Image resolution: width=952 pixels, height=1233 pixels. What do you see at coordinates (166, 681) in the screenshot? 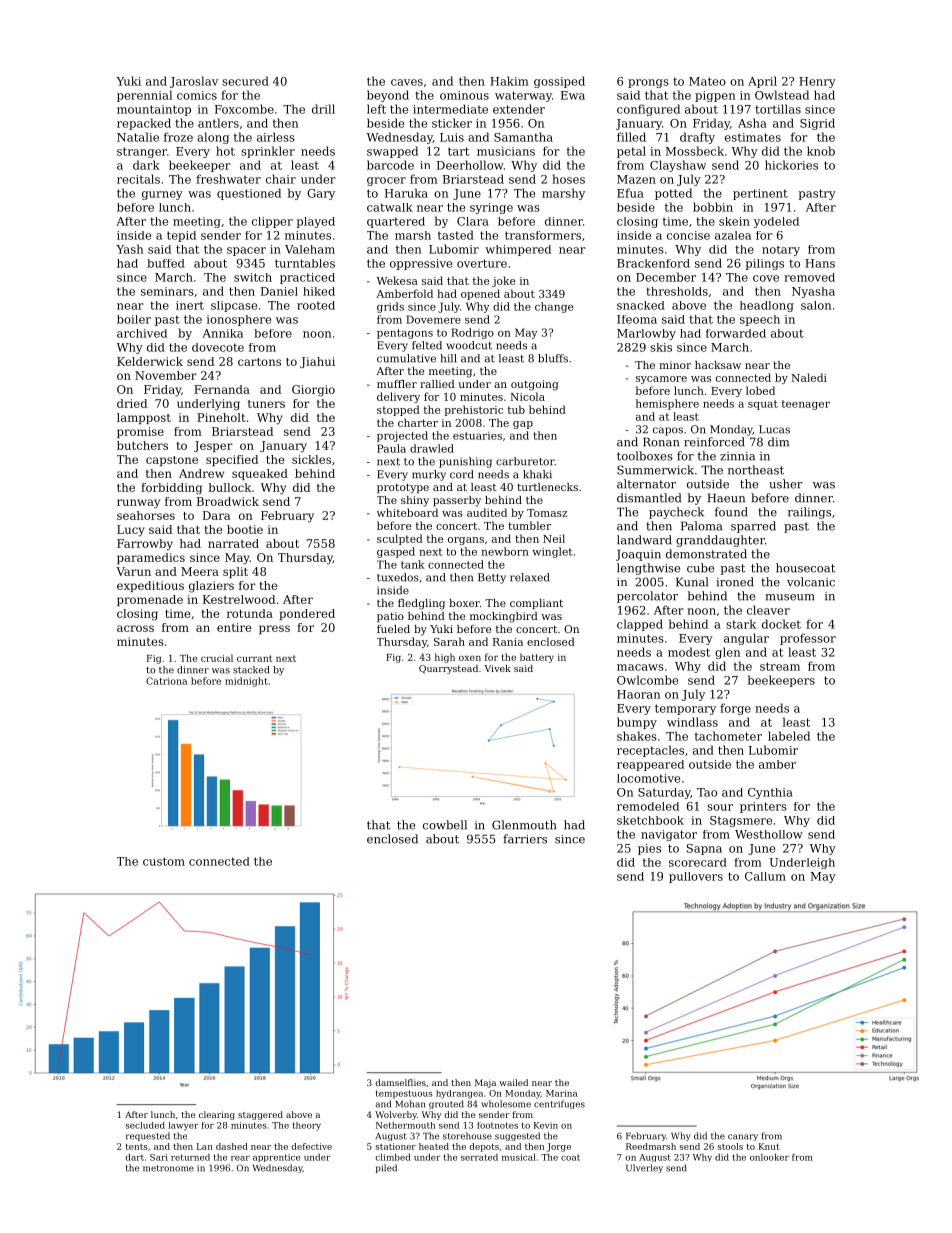
I see `Catriona` at bounding box center [166, 681].
